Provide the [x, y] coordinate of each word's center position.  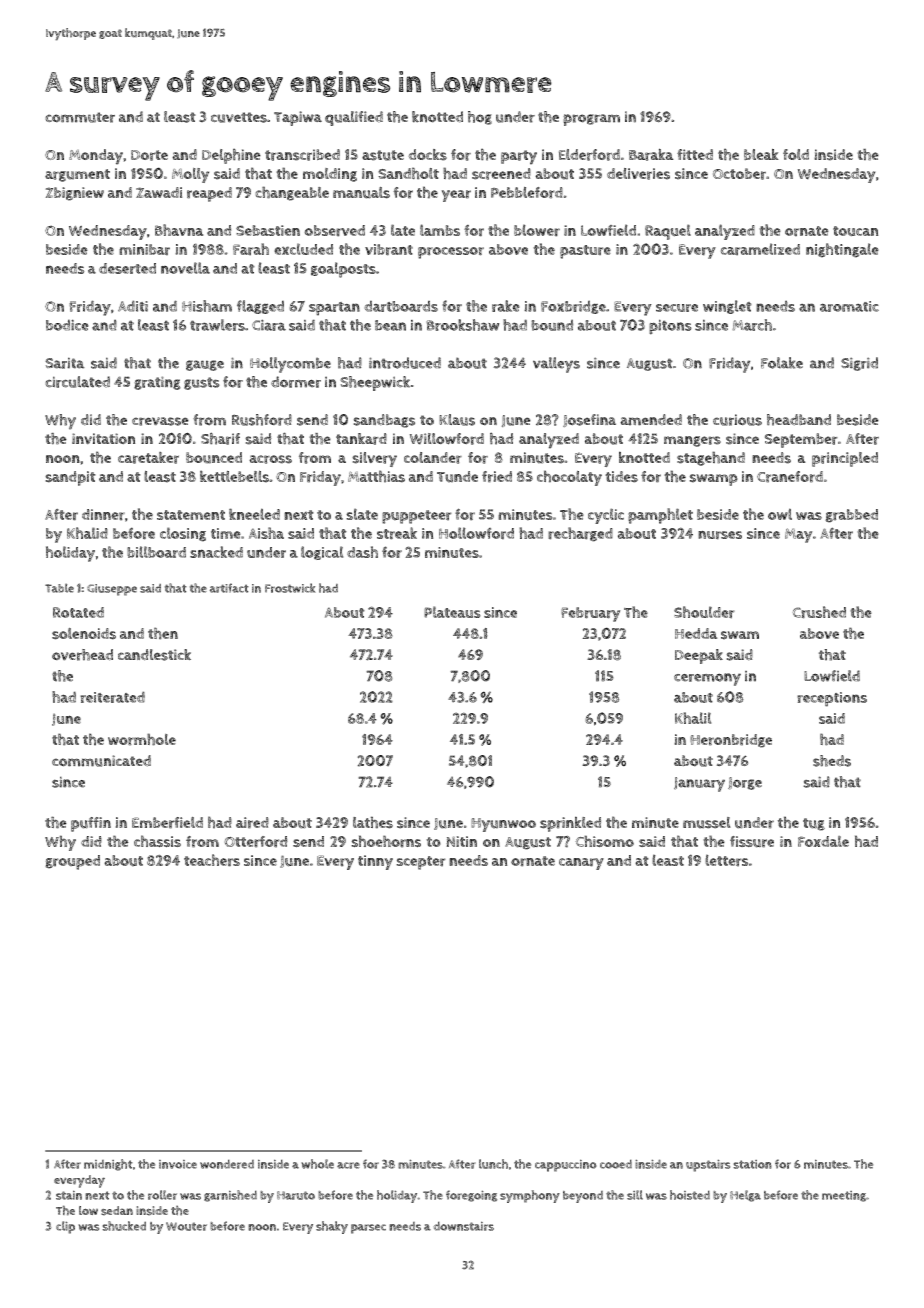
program [591, 120]
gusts [202, 383]
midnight [108, 1165]
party [519, 157]
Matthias [376, 476]
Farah [251, 249]
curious [737, 420]
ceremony [707, 679]
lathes [373, 822]
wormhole [142, 739]
